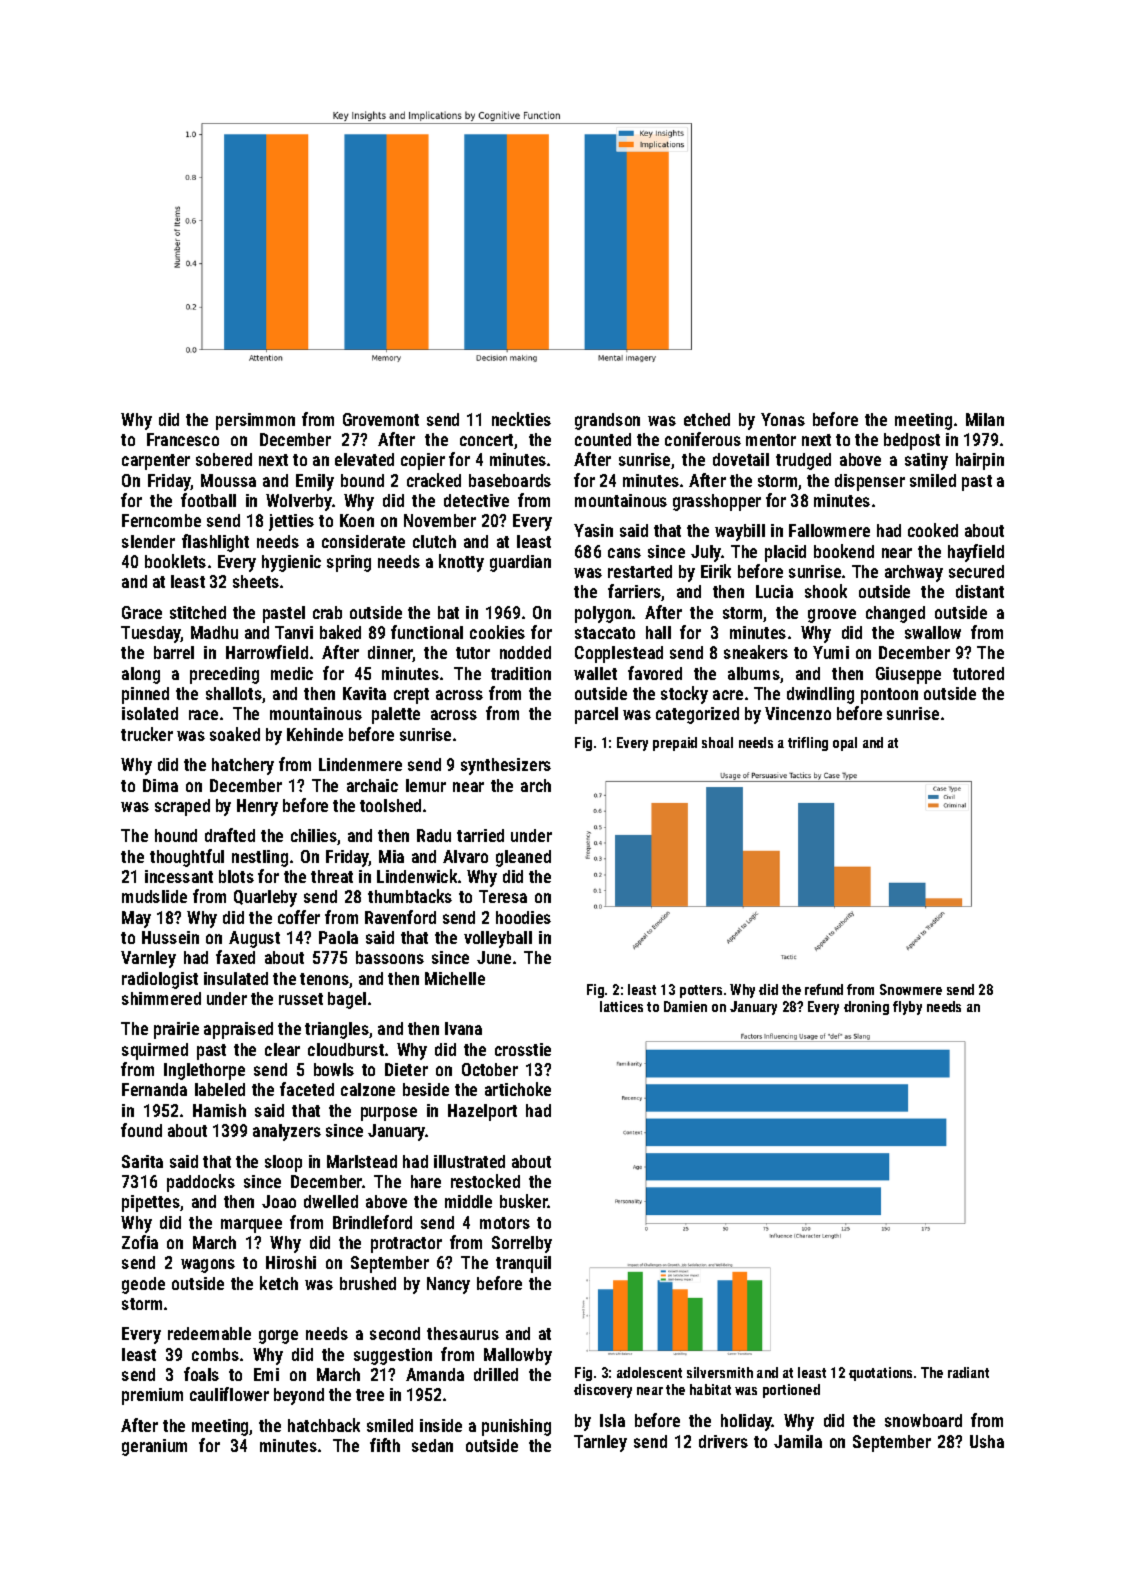  I want to click on potters, so click(701, 991).
